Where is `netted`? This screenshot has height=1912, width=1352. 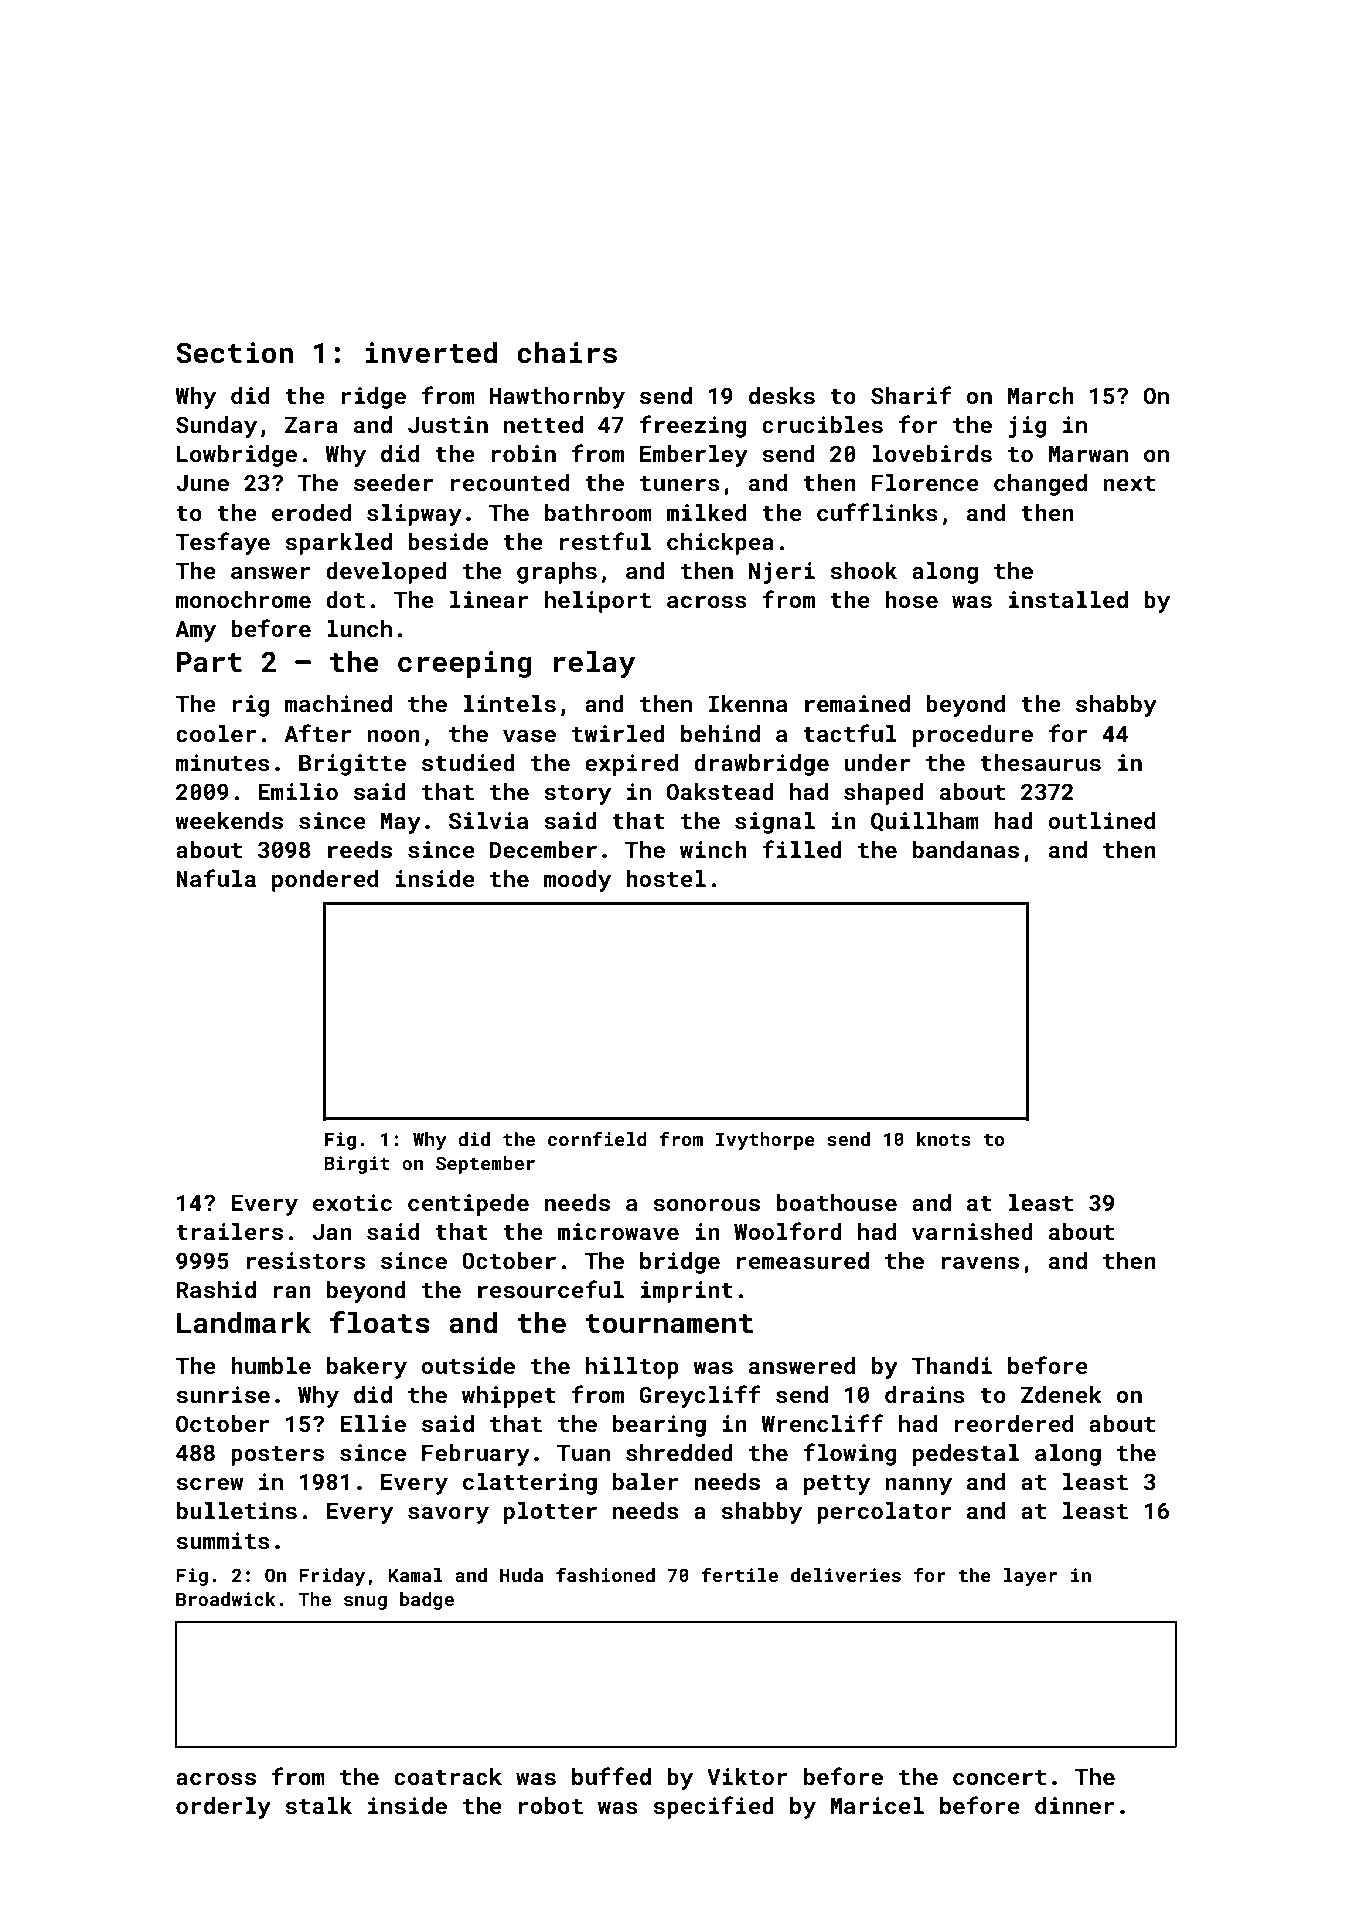 netted is located at coordinates (543, 424).
